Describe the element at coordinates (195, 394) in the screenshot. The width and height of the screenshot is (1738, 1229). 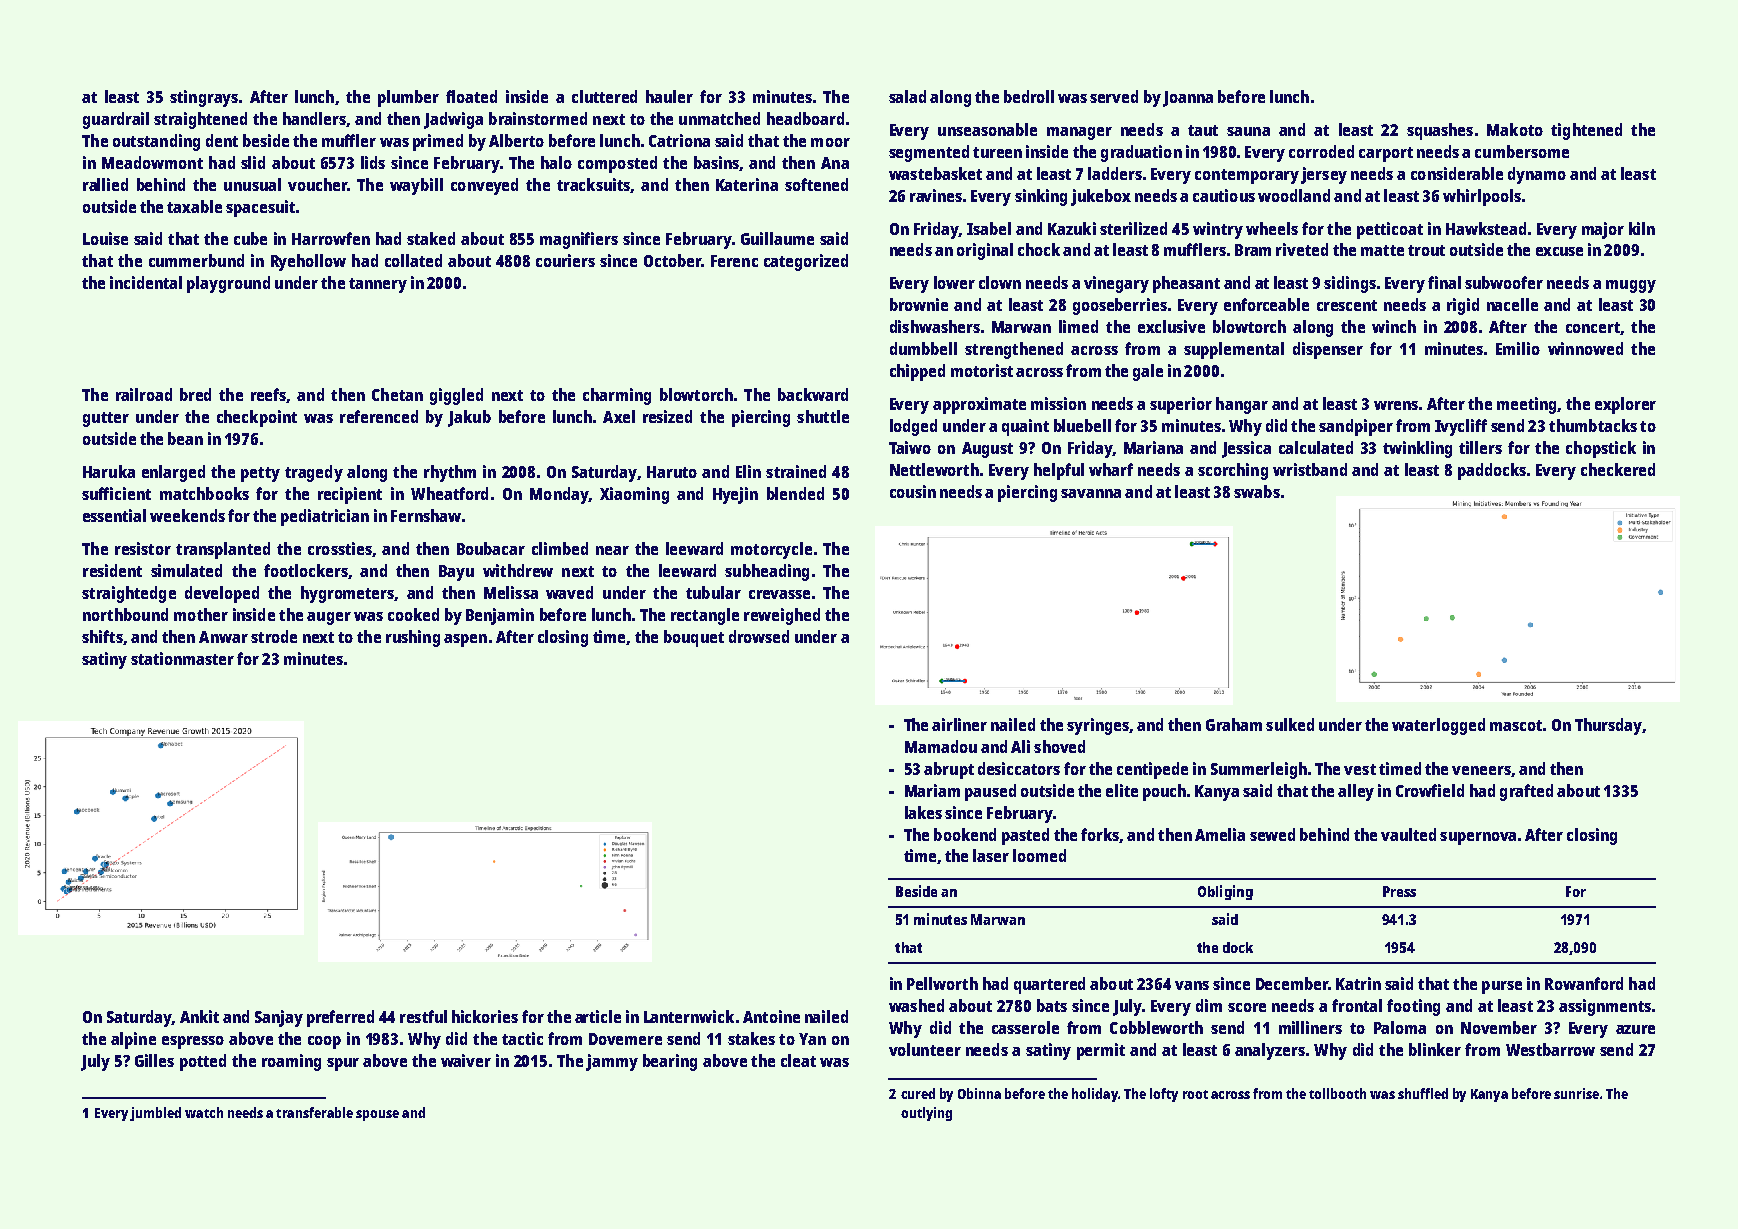
I see `bred` at that location.
